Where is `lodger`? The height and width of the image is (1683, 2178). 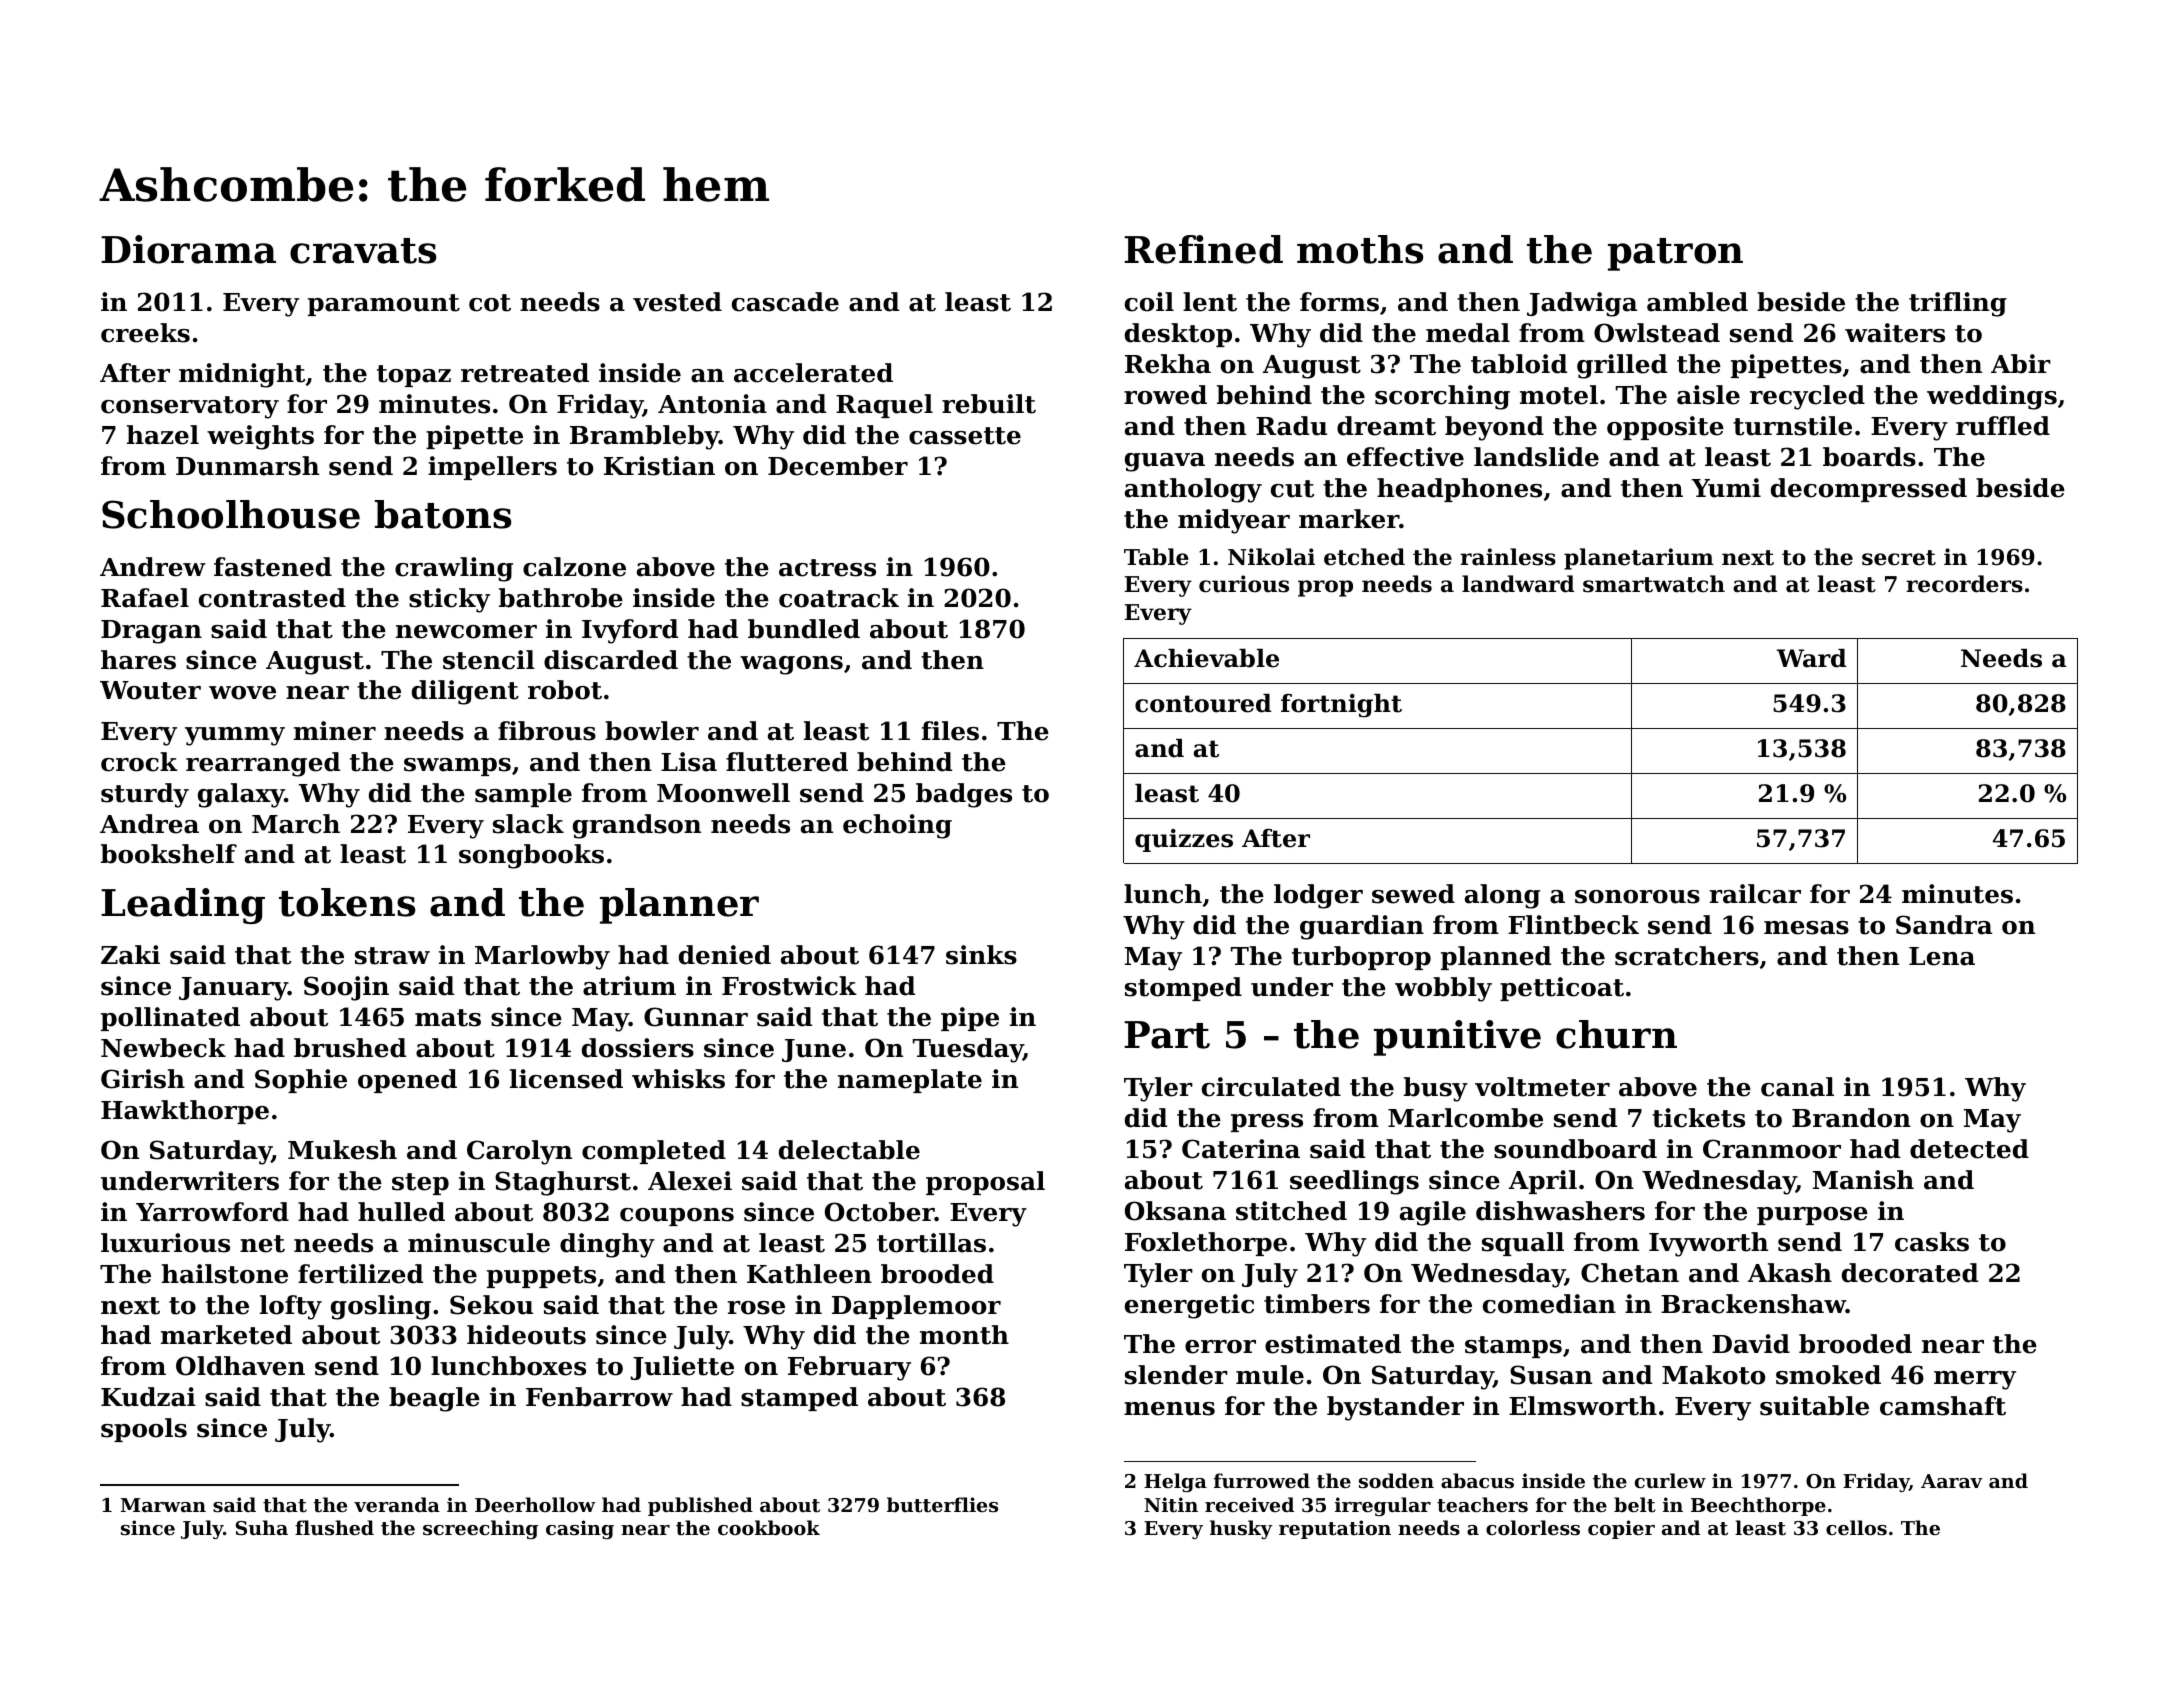
lodger is located at coordinates (1318, 896).
